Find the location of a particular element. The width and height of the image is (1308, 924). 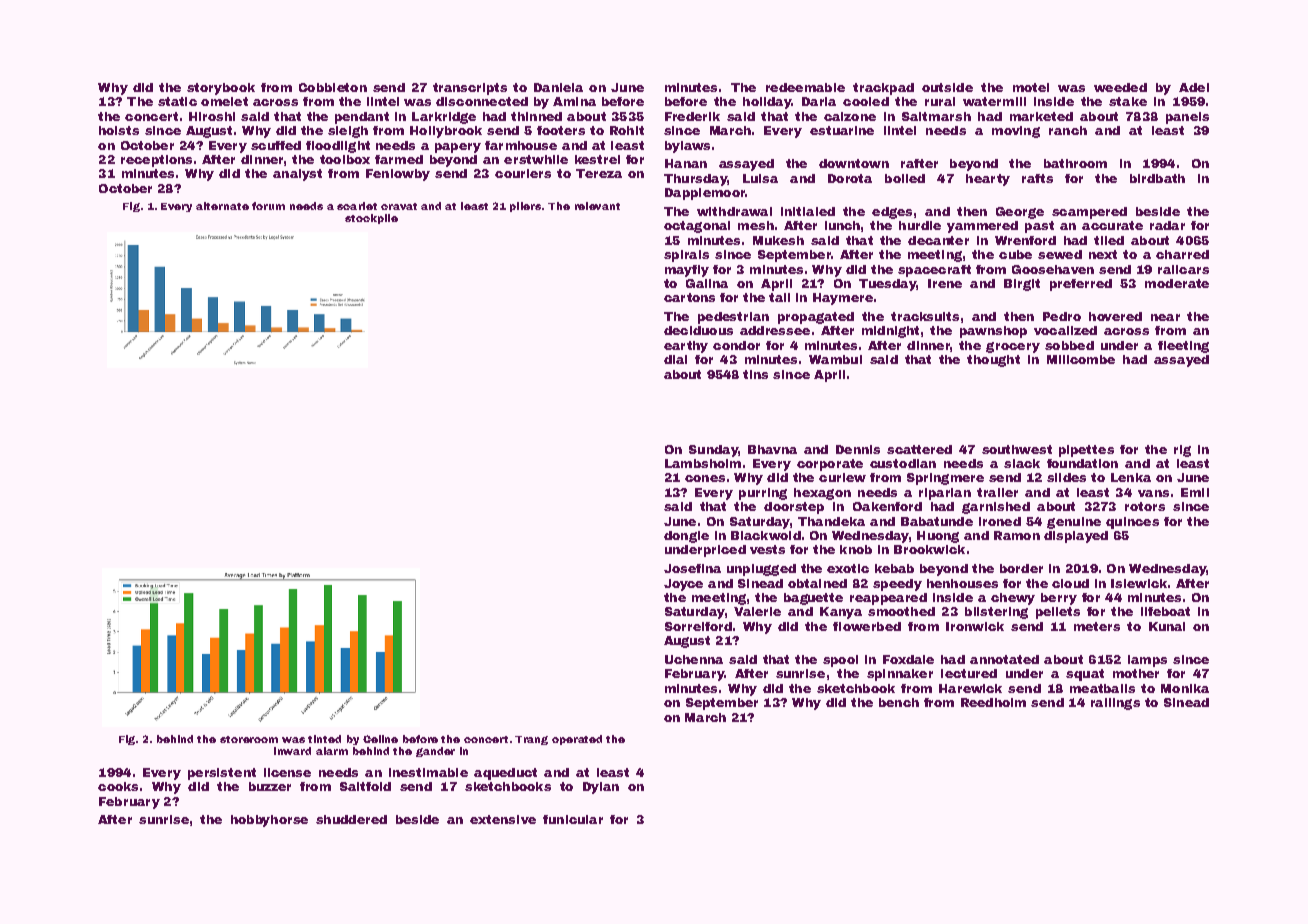

dongle is located at coordinates (686, 537).
